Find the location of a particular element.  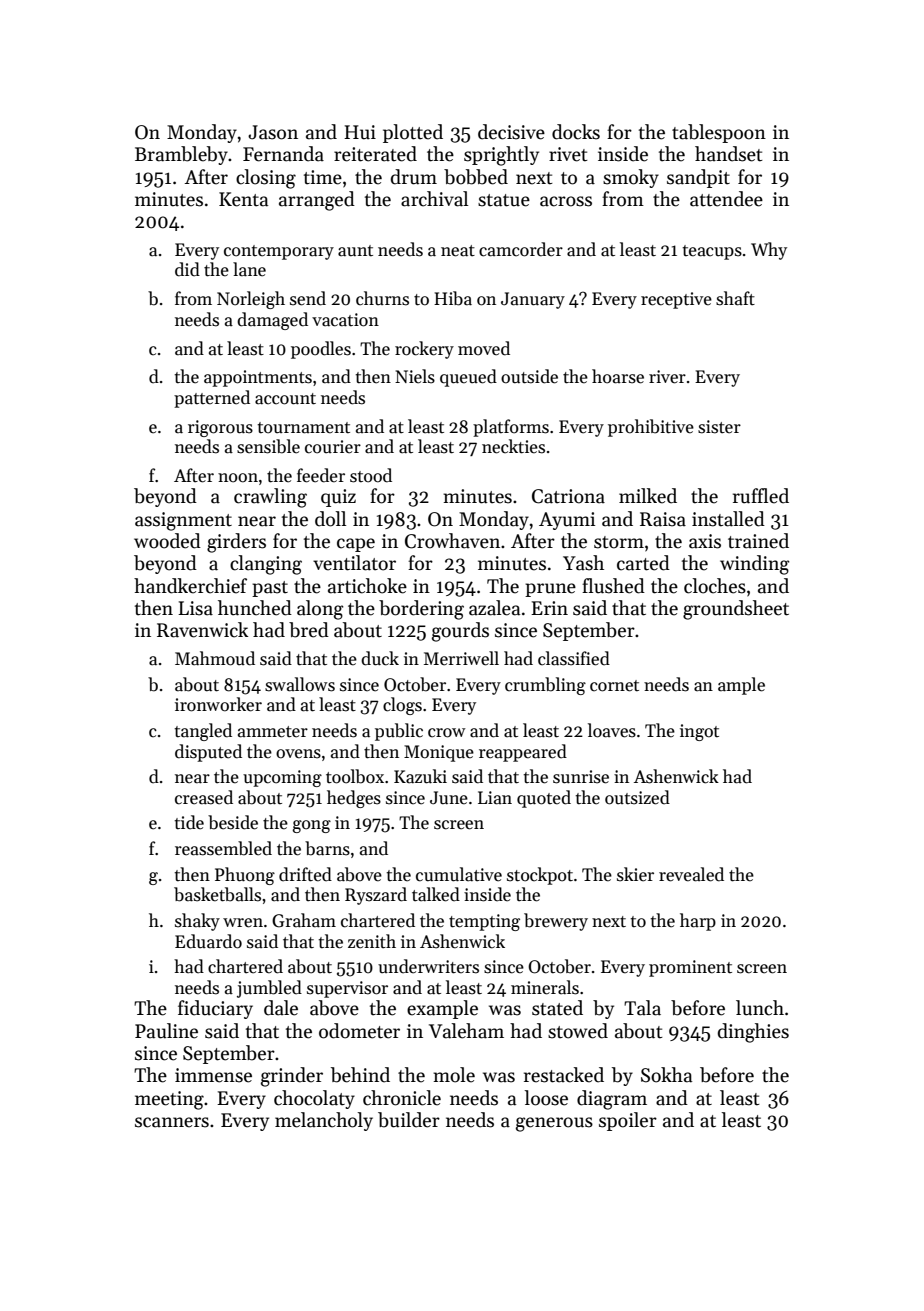

Fernanda is located at coordinates (283, 154).
